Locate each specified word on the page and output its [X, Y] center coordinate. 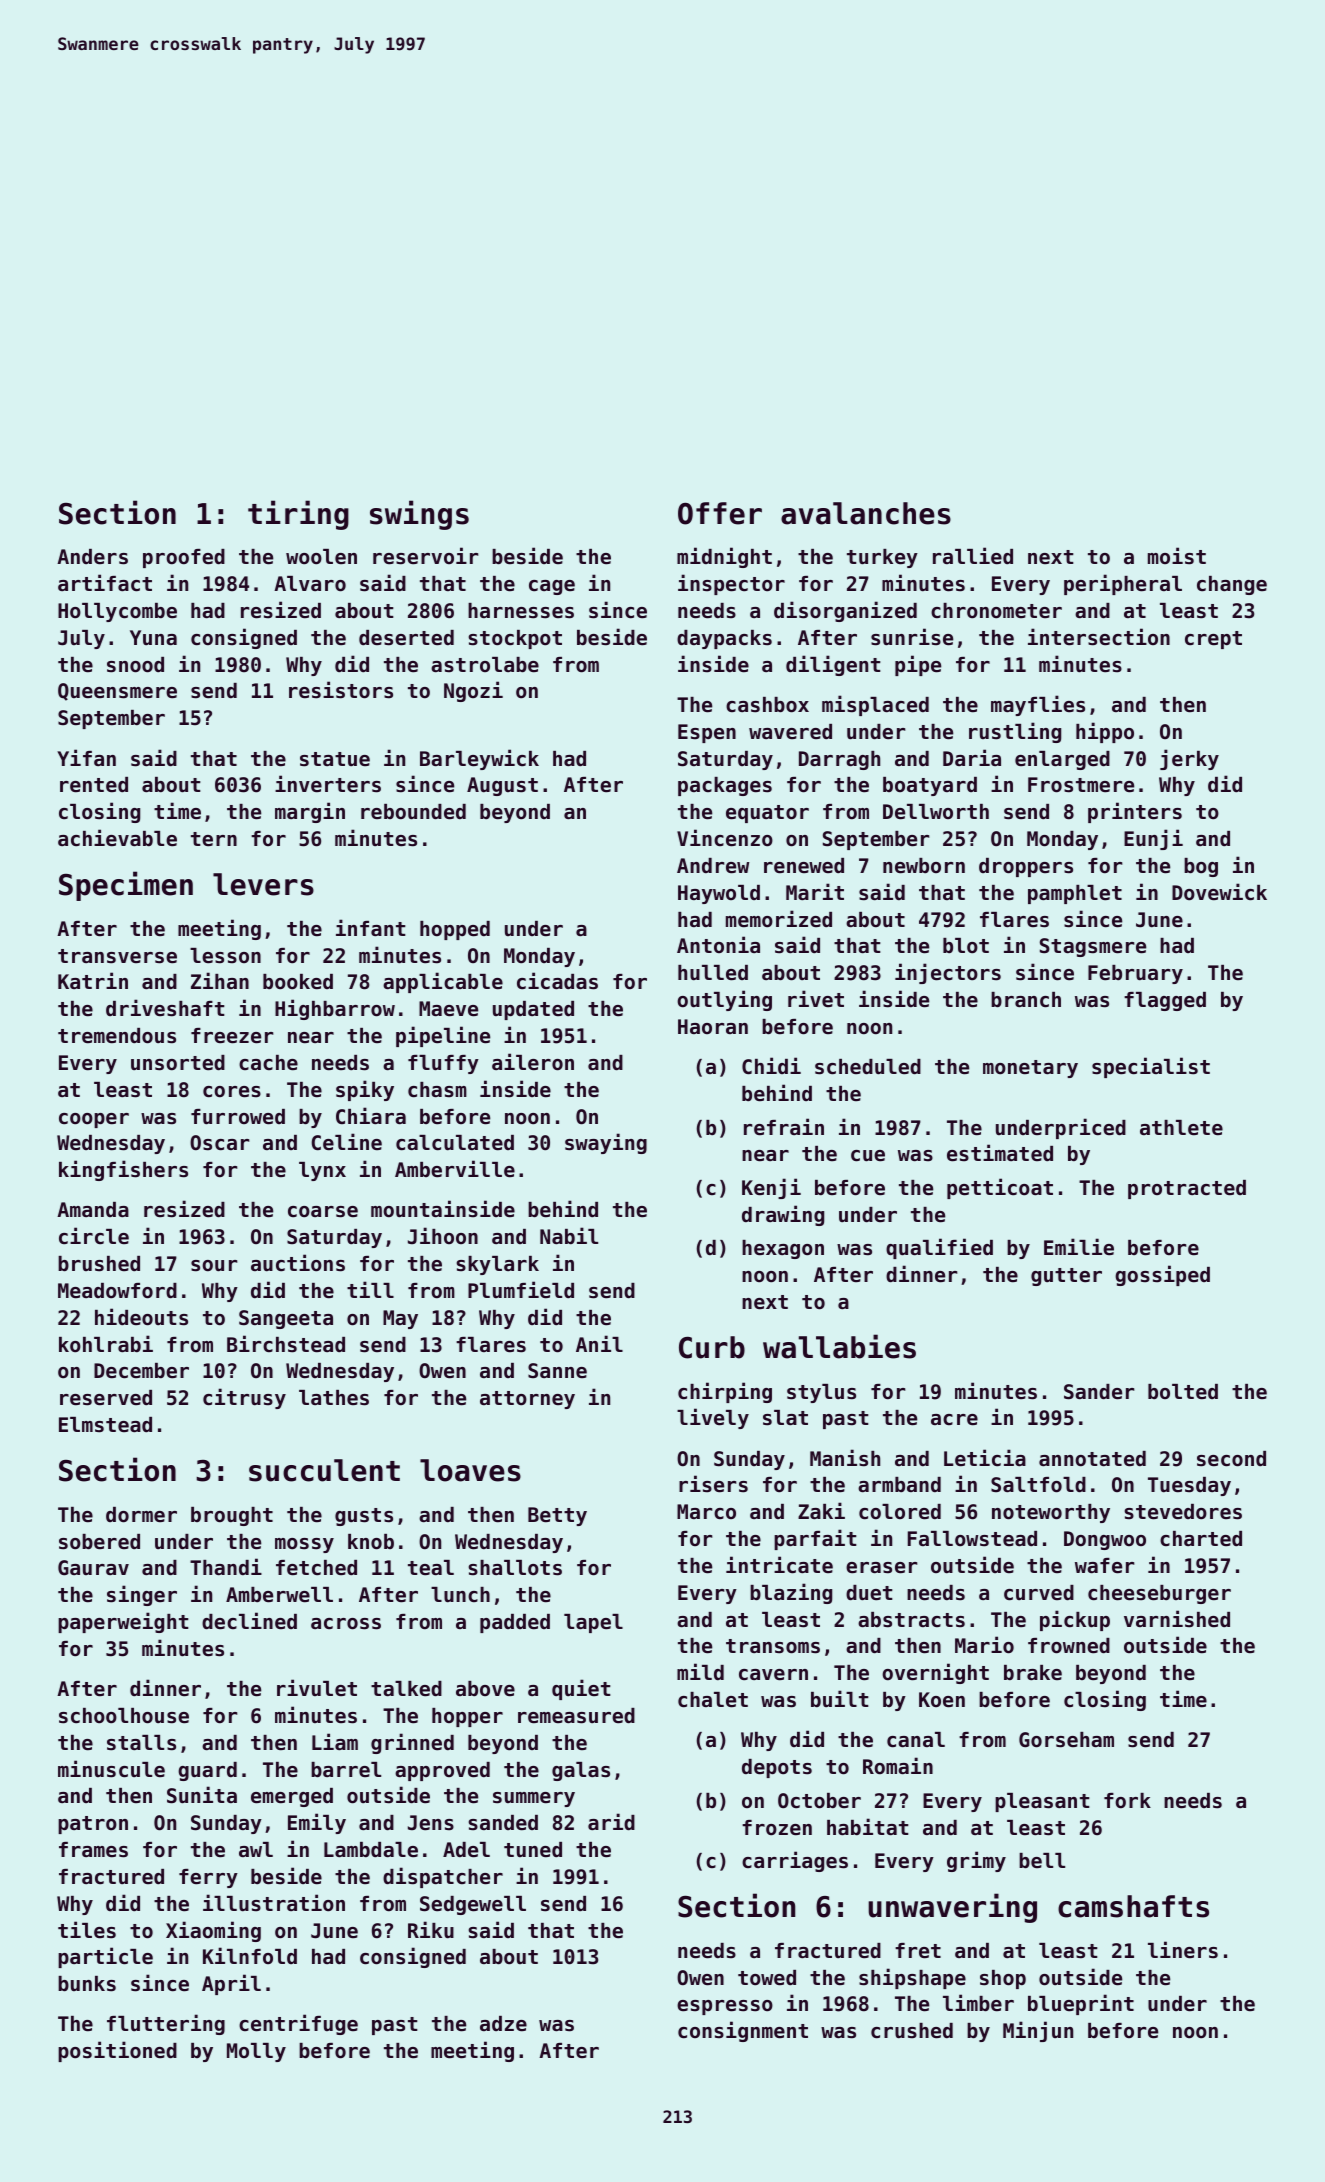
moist [1177, 556]
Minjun [1038, 2031]
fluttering [166, 2024]
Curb [712, 1347]
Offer [720, 513]
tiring [298, 515]
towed [767, 1978]
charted [1201, 1539]
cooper [94, 1120]
